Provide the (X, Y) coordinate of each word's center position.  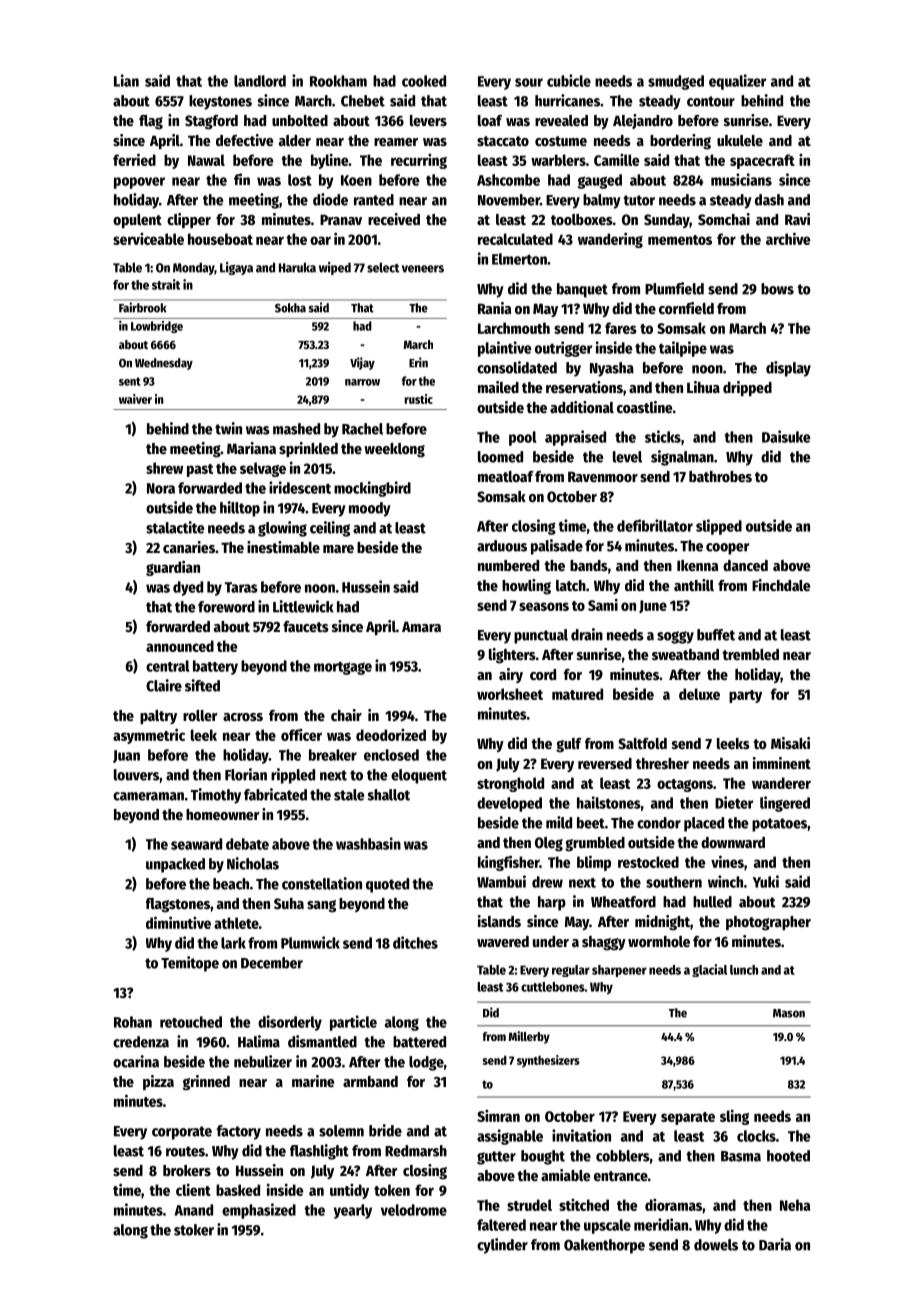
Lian (126, 80)
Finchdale (781, 585)
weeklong (394, 450)
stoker (194, 1230)
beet (591, 823)
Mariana (251, 448)
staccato (503, 141)
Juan (126, 756)
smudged (676, 82)
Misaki (790, 743)
